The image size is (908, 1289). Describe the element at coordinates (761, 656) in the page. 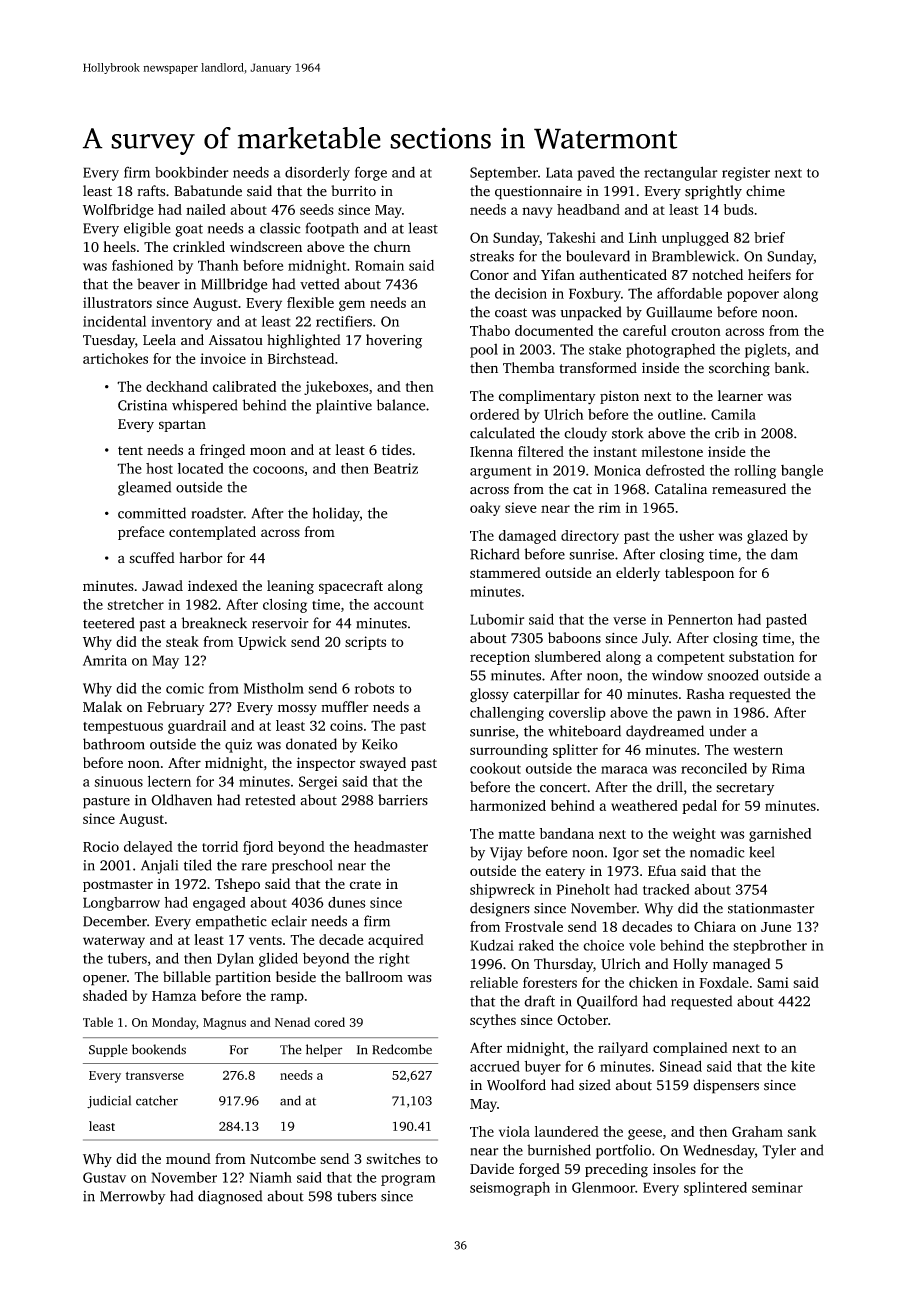

I see `substation` at that location.
